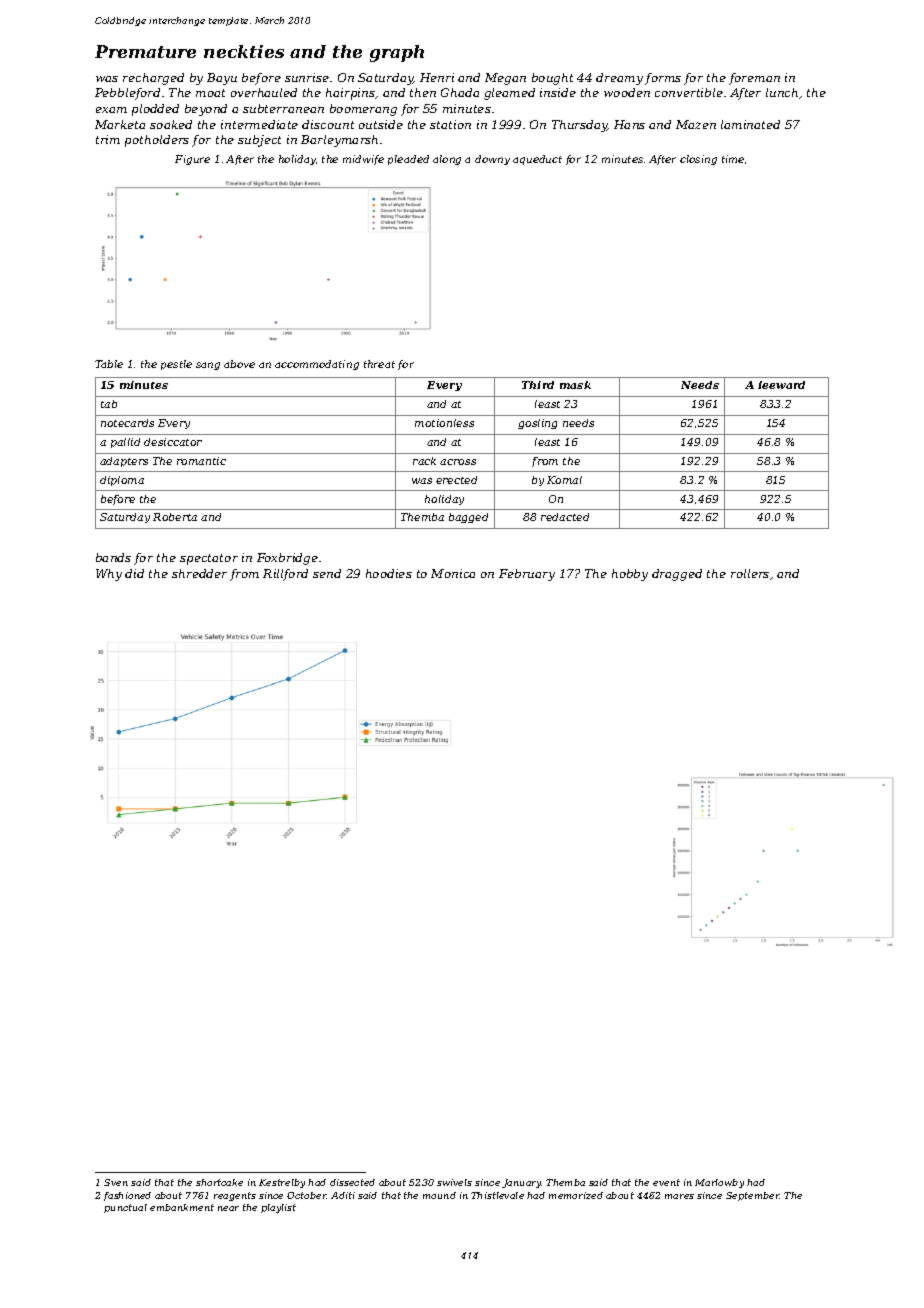 The width and height of the page is (924, 1308). Describe the element at coordinates (750, 573) in the page. I see `rollers` at that location.
